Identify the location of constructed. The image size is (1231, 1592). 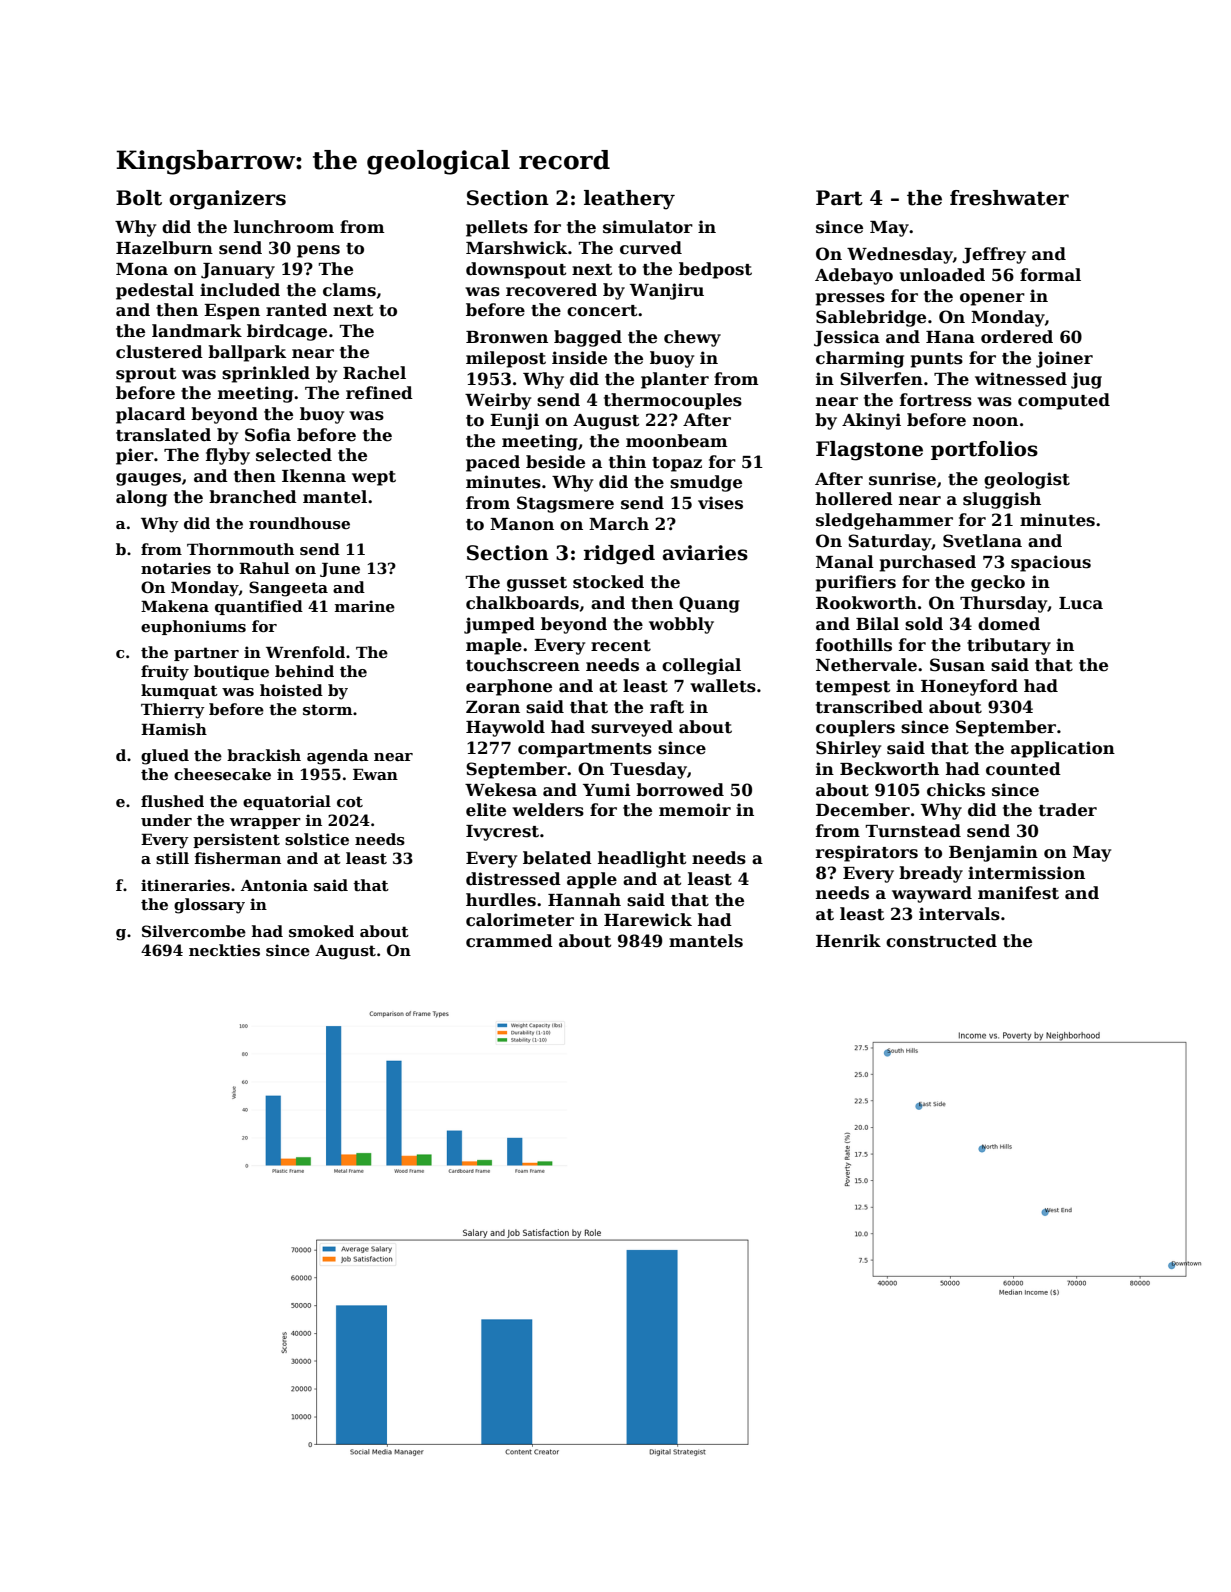
(941, 941).
